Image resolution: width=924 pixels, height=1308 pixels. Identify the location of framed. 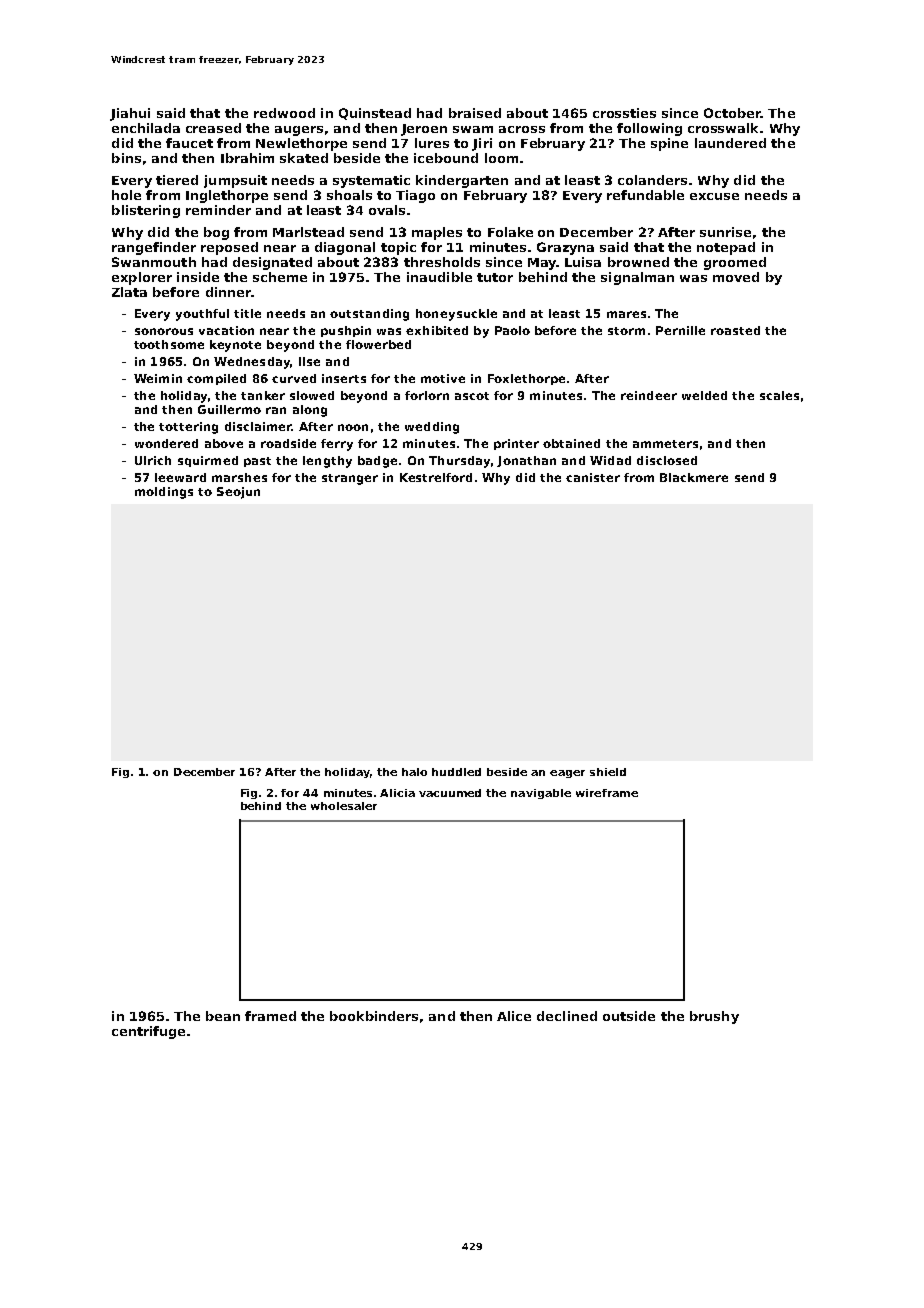
(270, 1016).
